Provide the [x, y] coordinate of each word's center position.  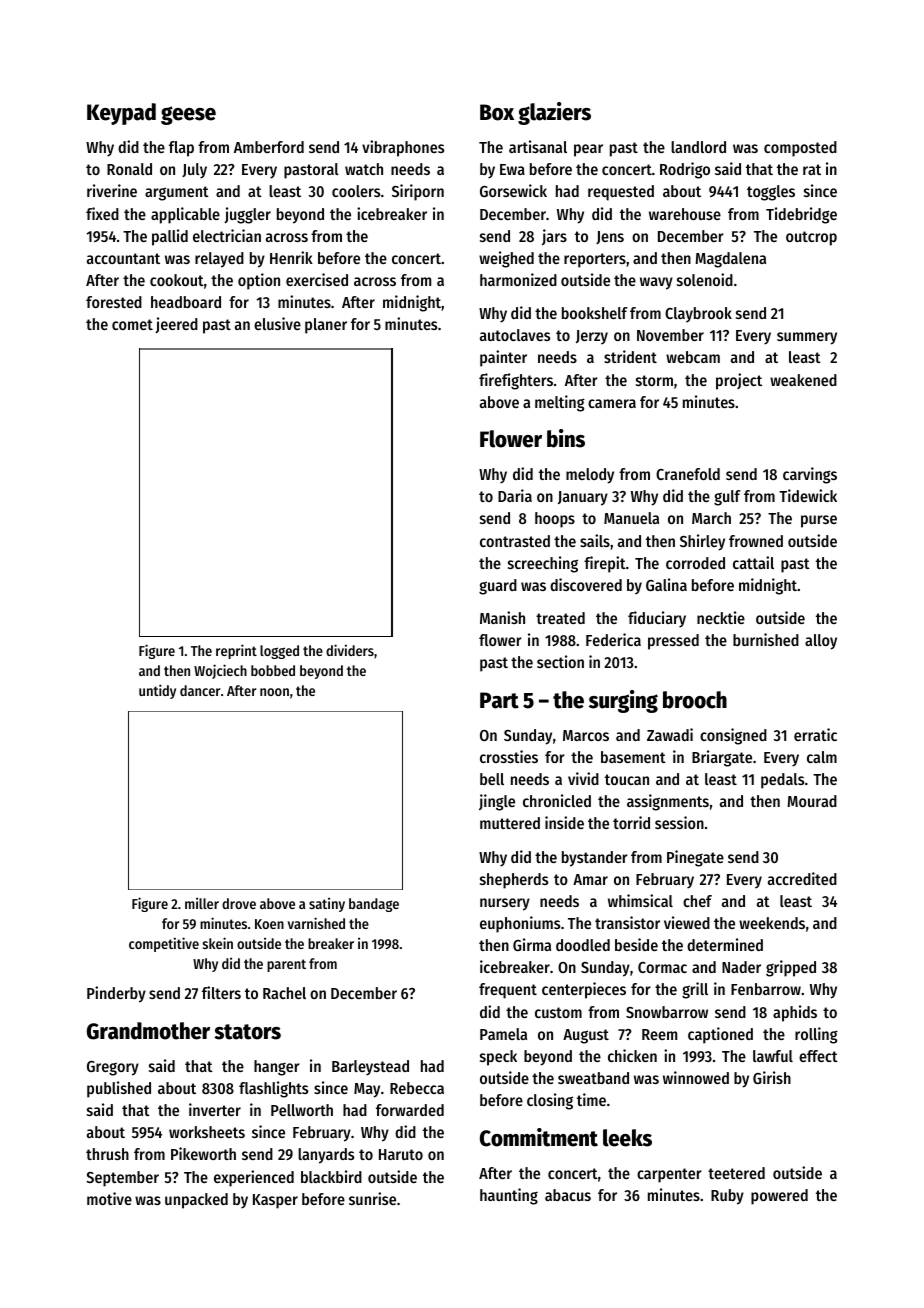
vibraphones [403, 148]
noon [274, 692]
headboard [186, 302]
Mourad [812, 801]
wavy [656, 283]
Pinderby [116, 994]
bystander [595, 859]
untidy [157, 691]
